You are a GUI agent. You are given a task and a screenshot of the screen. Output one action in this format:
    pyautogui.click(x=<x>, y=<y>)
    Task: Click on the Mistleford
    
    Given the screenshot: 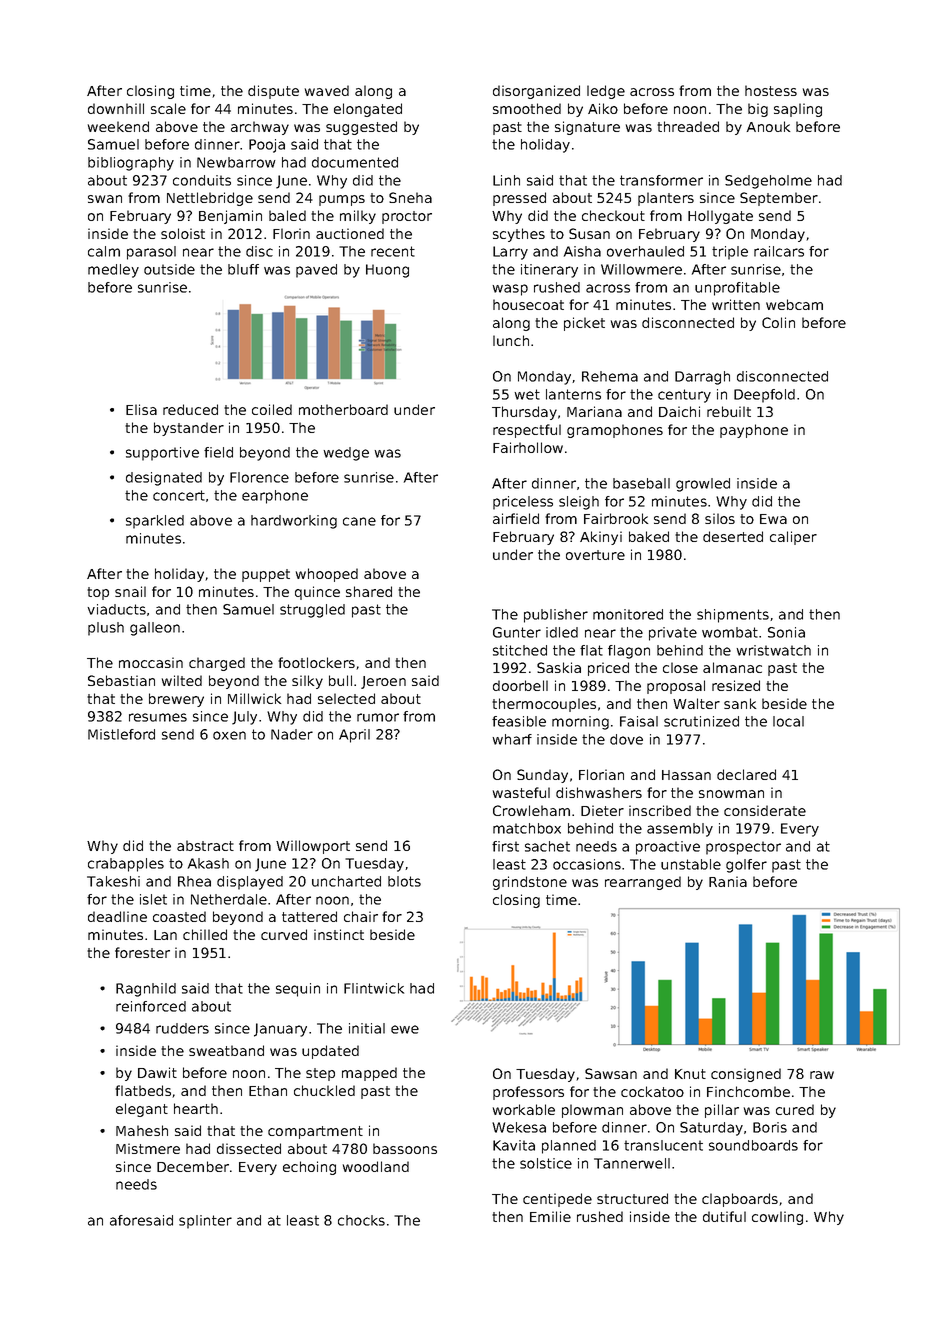 What is the action you would take?
    pyautogui.click(x=121, y=734)
